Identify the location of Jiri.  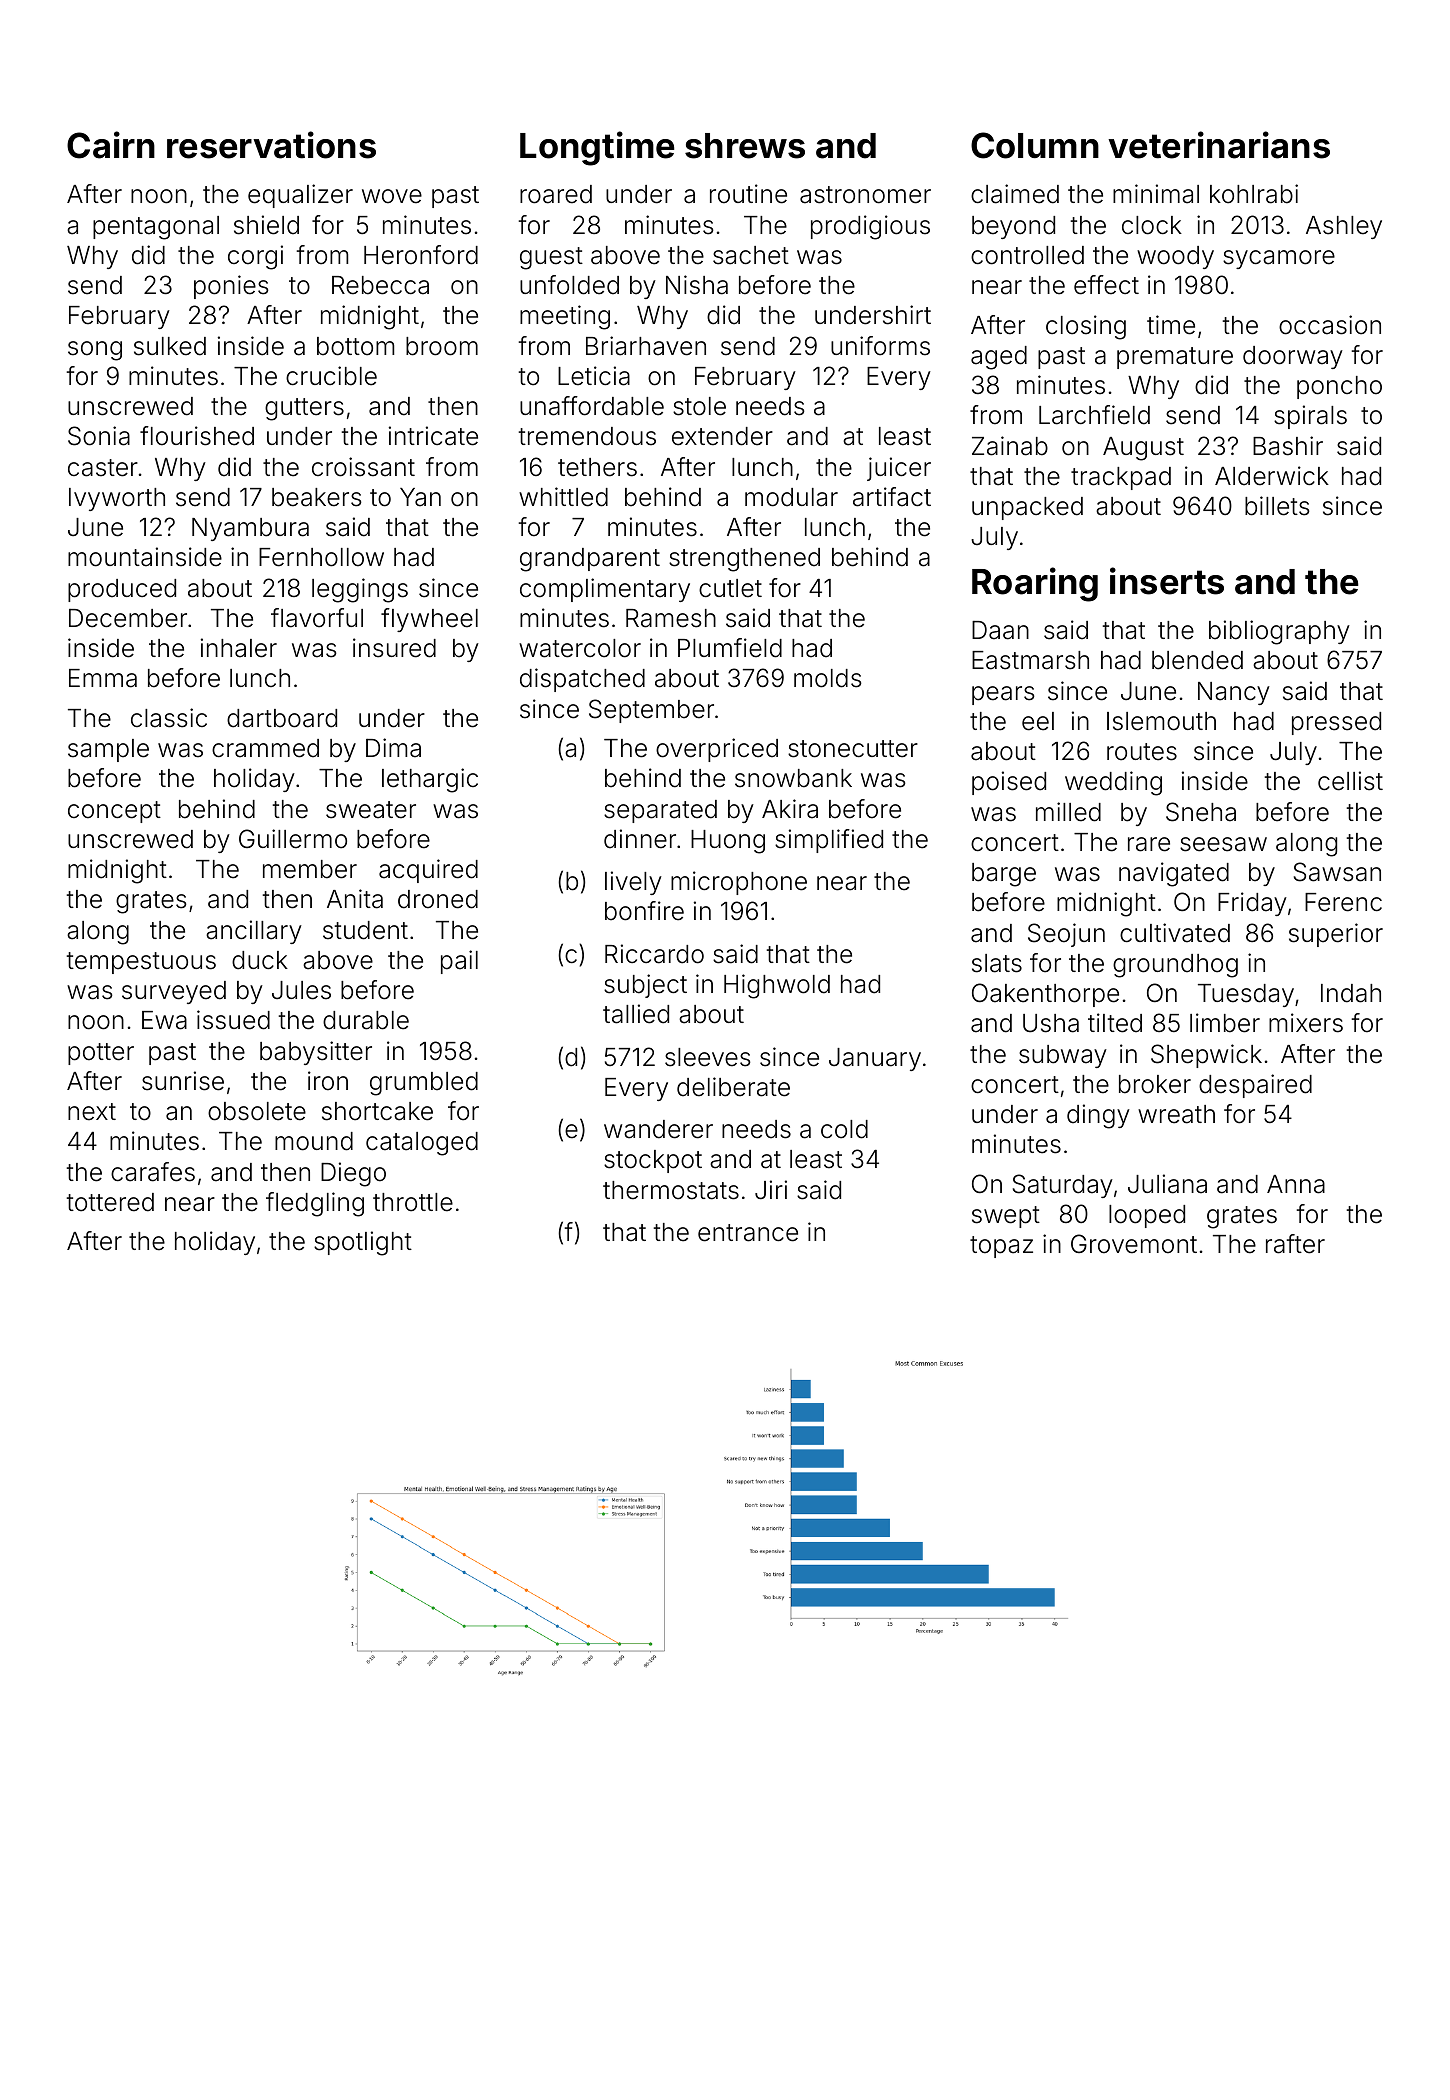
(771, 1189).
